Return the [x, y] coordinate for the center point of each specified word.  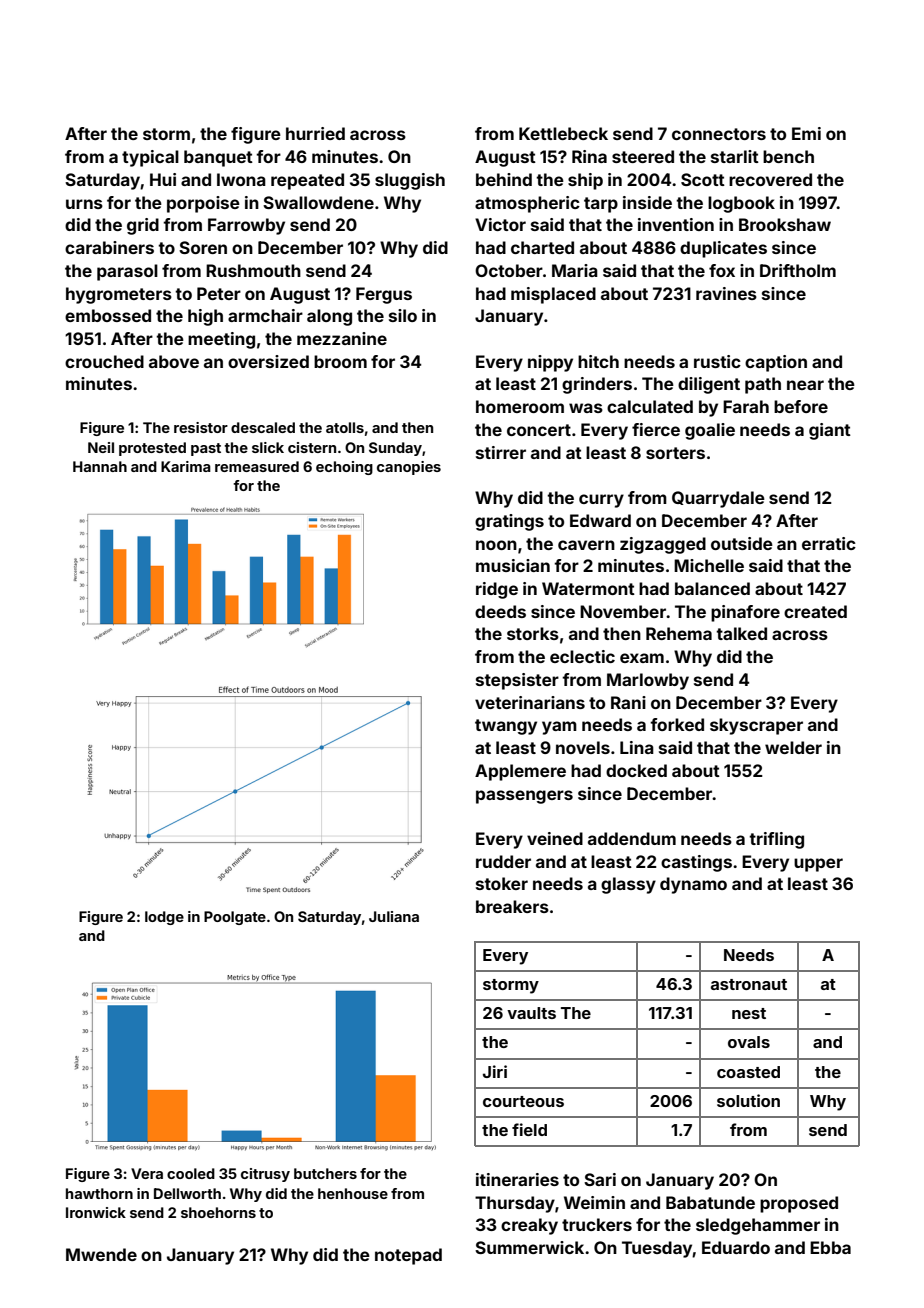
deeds [500, 611]
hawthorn [99, 1193]
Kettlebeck [563, 133]
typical [150, 158]
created [815, 611]
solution [748, 1100]
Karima [186, 466]
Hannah [100, 466]
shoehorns [218, 1212]
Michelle [709, 565]
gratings [509, 522]
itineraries [517, 1179]
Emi [806, 133]
